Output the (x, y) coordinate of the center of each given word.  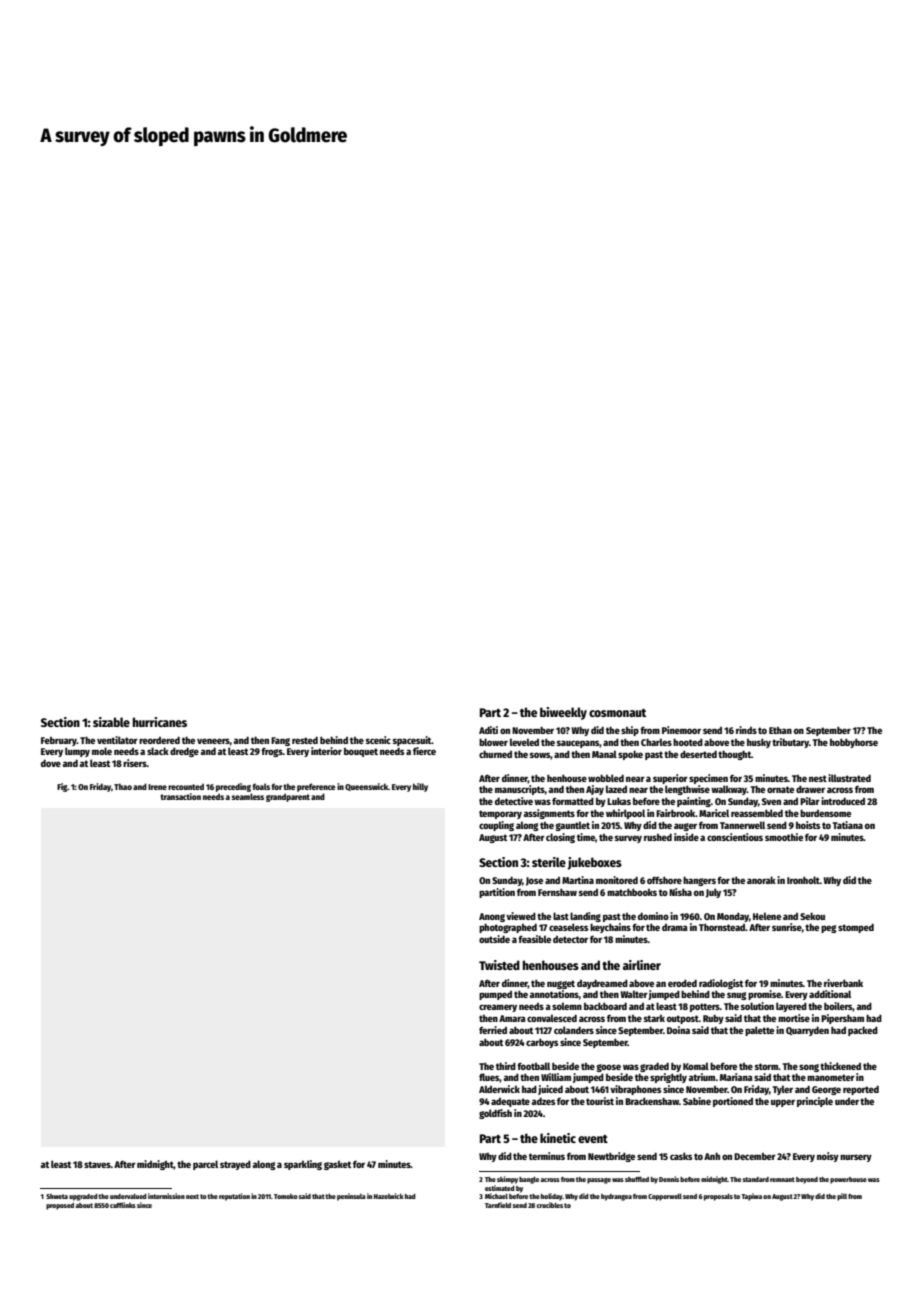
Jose (534, 881)
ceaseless (569, 927)
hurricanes (160, 722)
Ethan (780, 730)
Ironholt (803, 880)
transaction (180, 796)
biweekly (563, 713)
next (192, 1196)
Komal (696, 1066)
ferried (493, 1030)
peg (829, 929)
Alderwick (499, 1089)
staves (97, 1164)
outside (494, 939)
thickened (840, 1066)
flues (489, 1078)
